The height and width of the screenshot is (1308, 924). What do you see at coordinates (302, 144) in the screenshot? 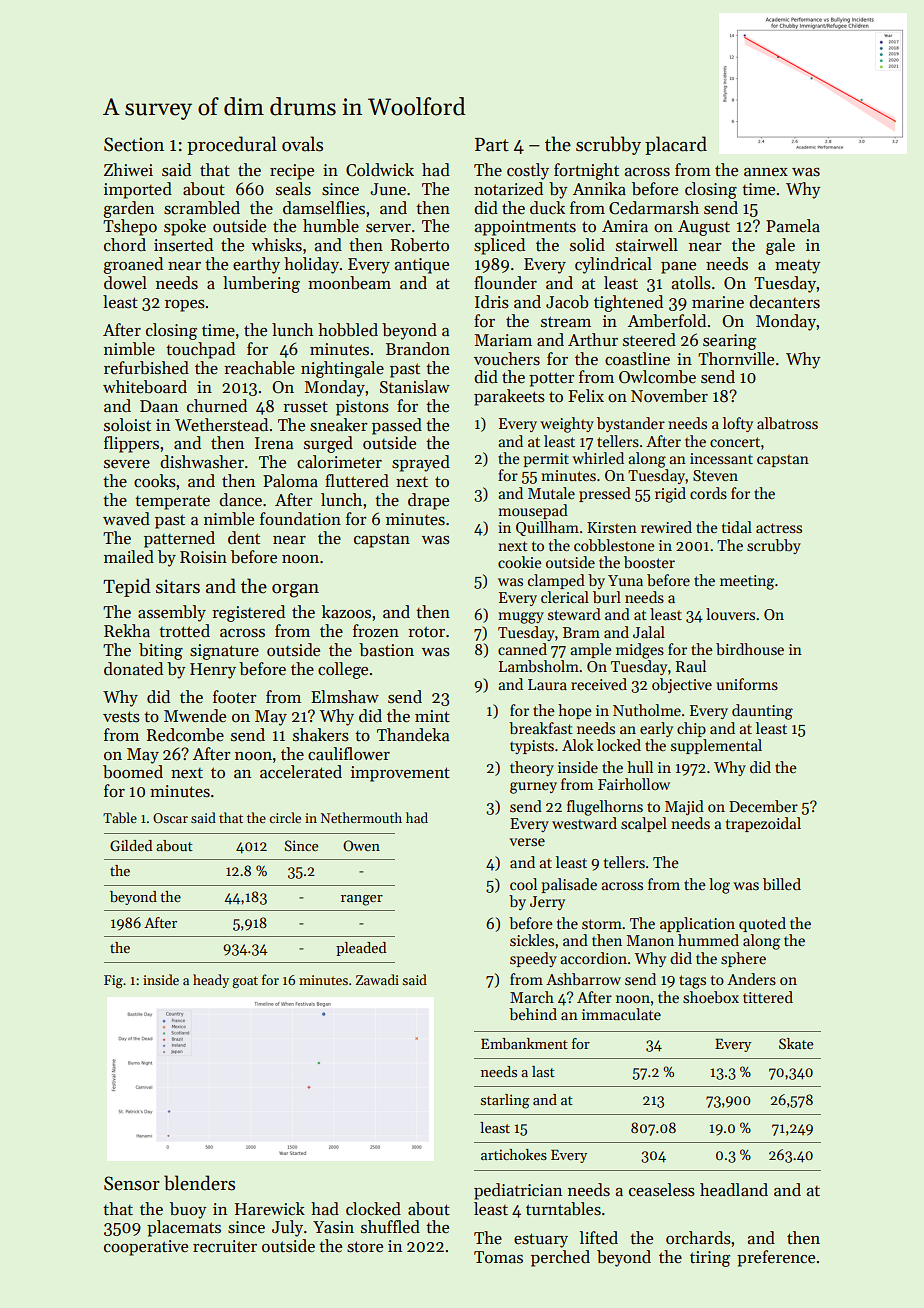
I see `ovals` at bounding box center [302, 144].
